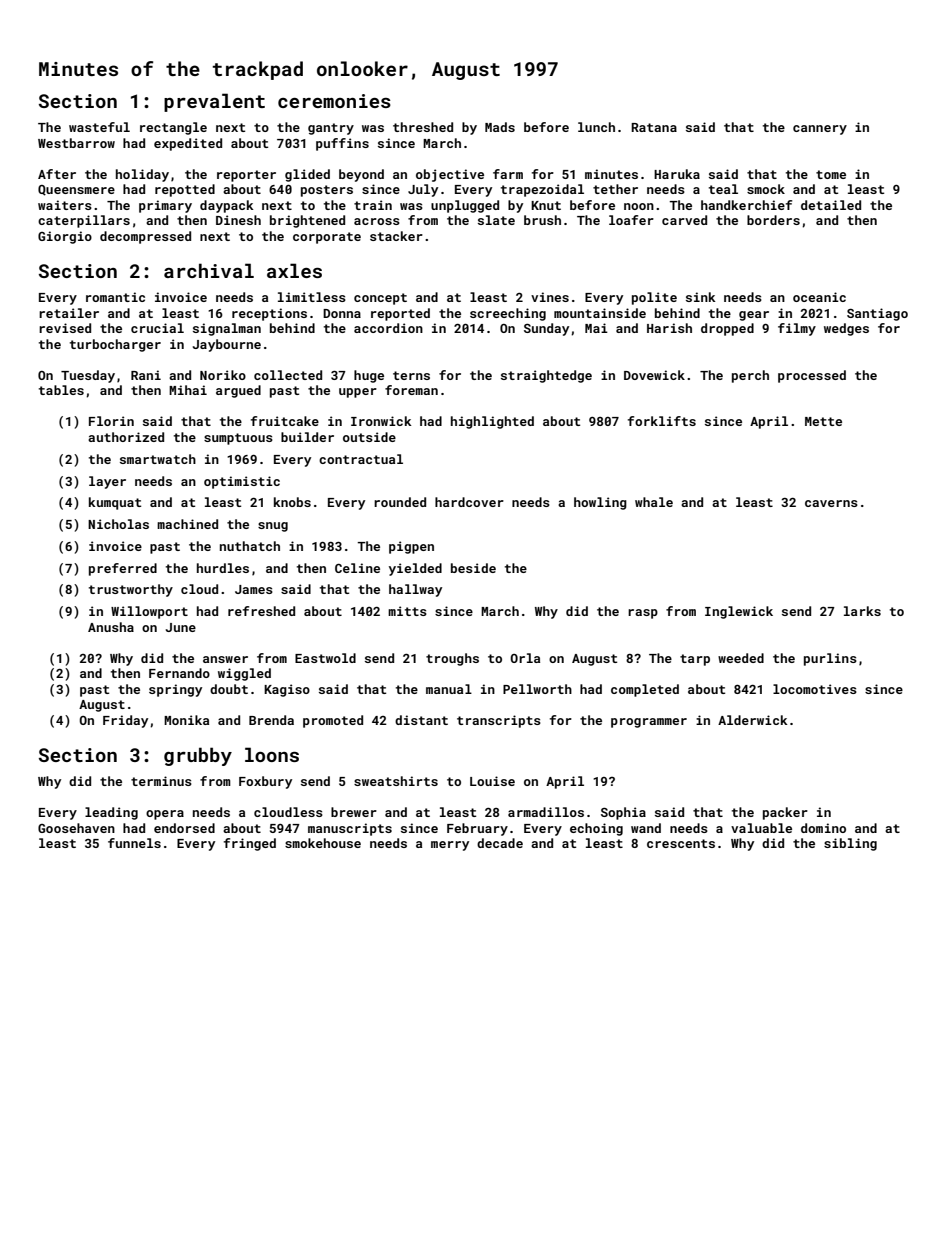  Describe the element at coordinates (76, 143) in the document. I see `Westbarrow` at that location.
